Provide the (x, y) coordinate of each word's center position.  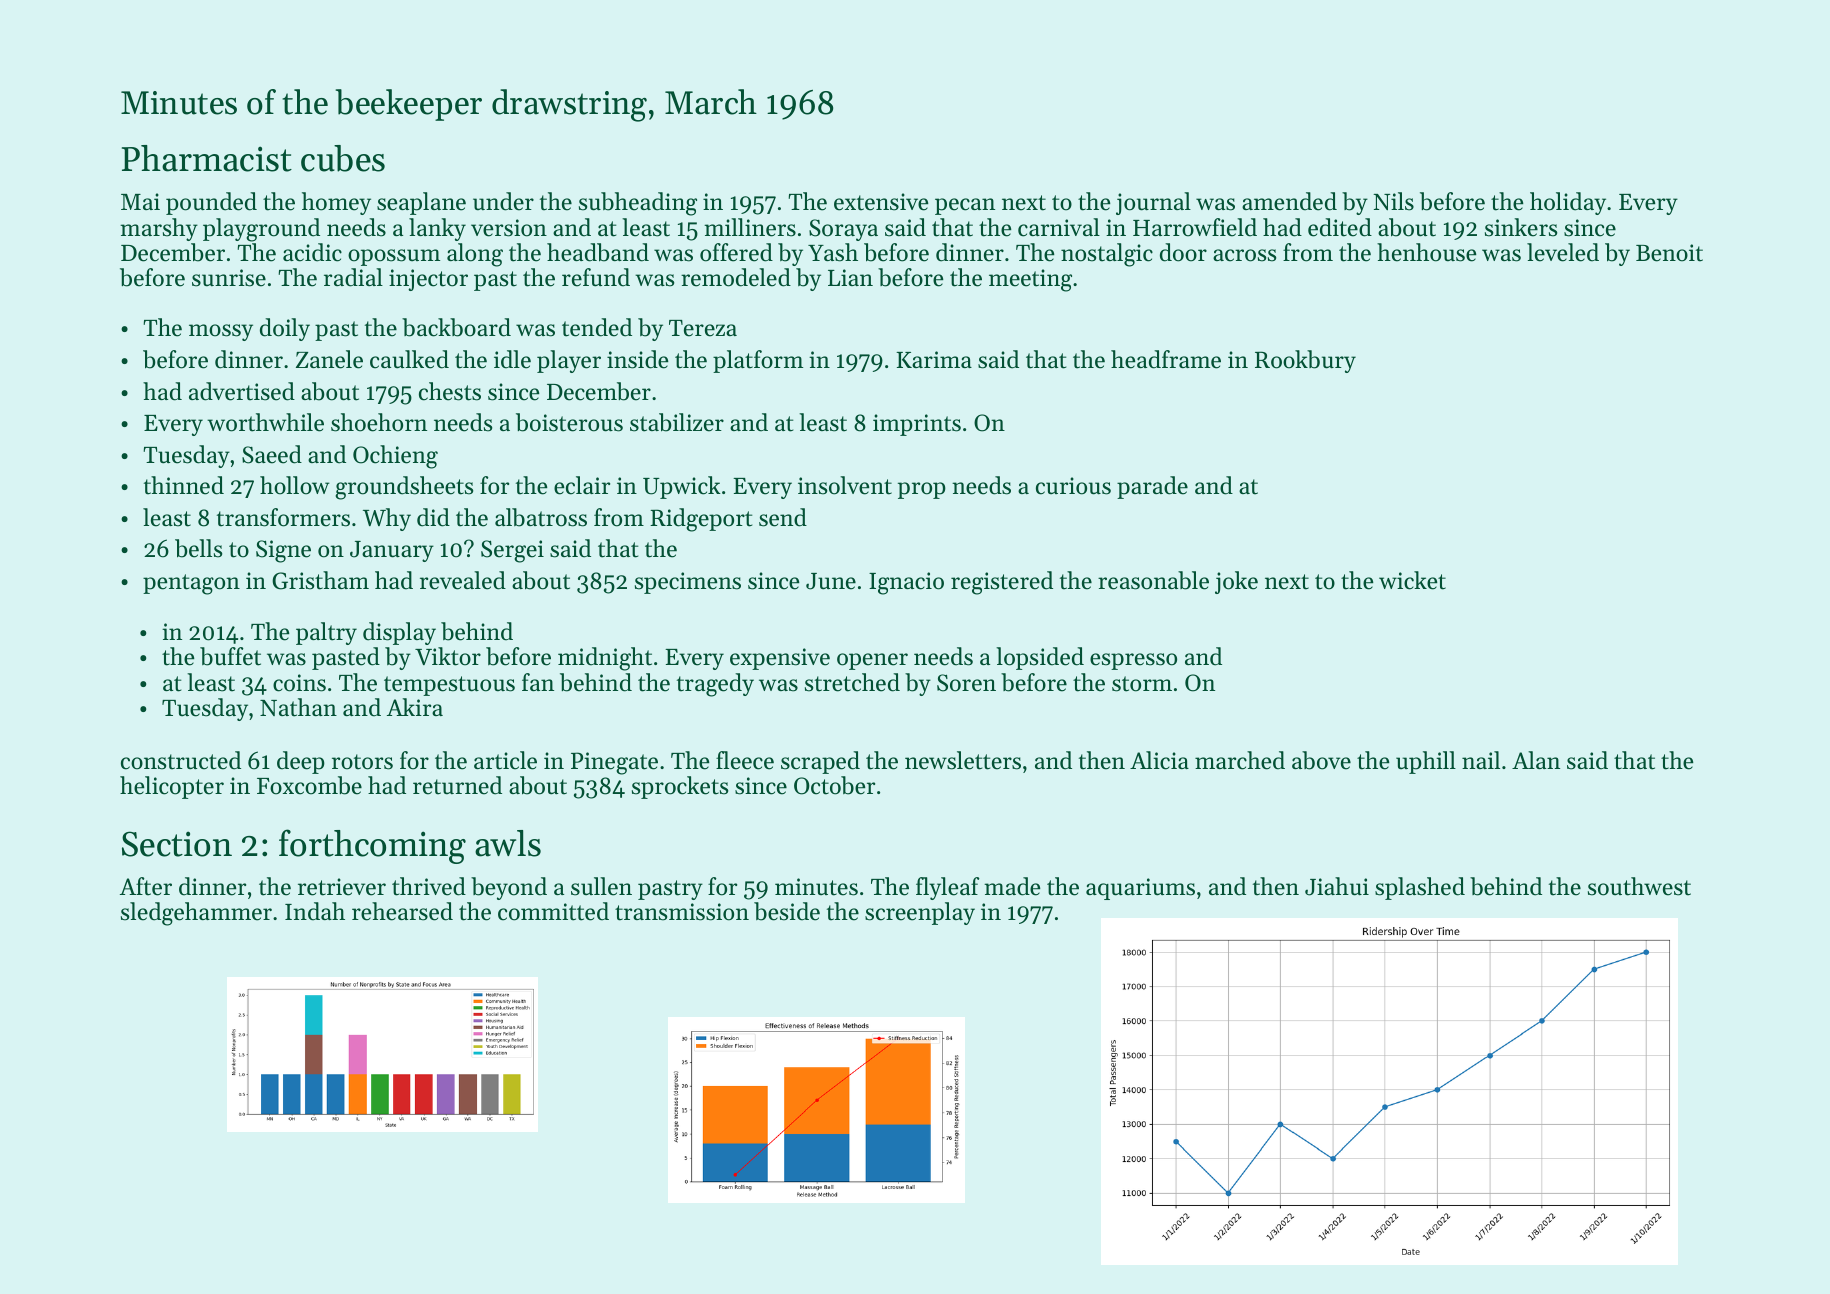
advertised (242, 391)
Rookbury (1305, 361)
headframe (1166, 359)
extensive (881, 202)
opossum (394, 257)
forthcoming (372, 846)
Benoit (1669, 253)
